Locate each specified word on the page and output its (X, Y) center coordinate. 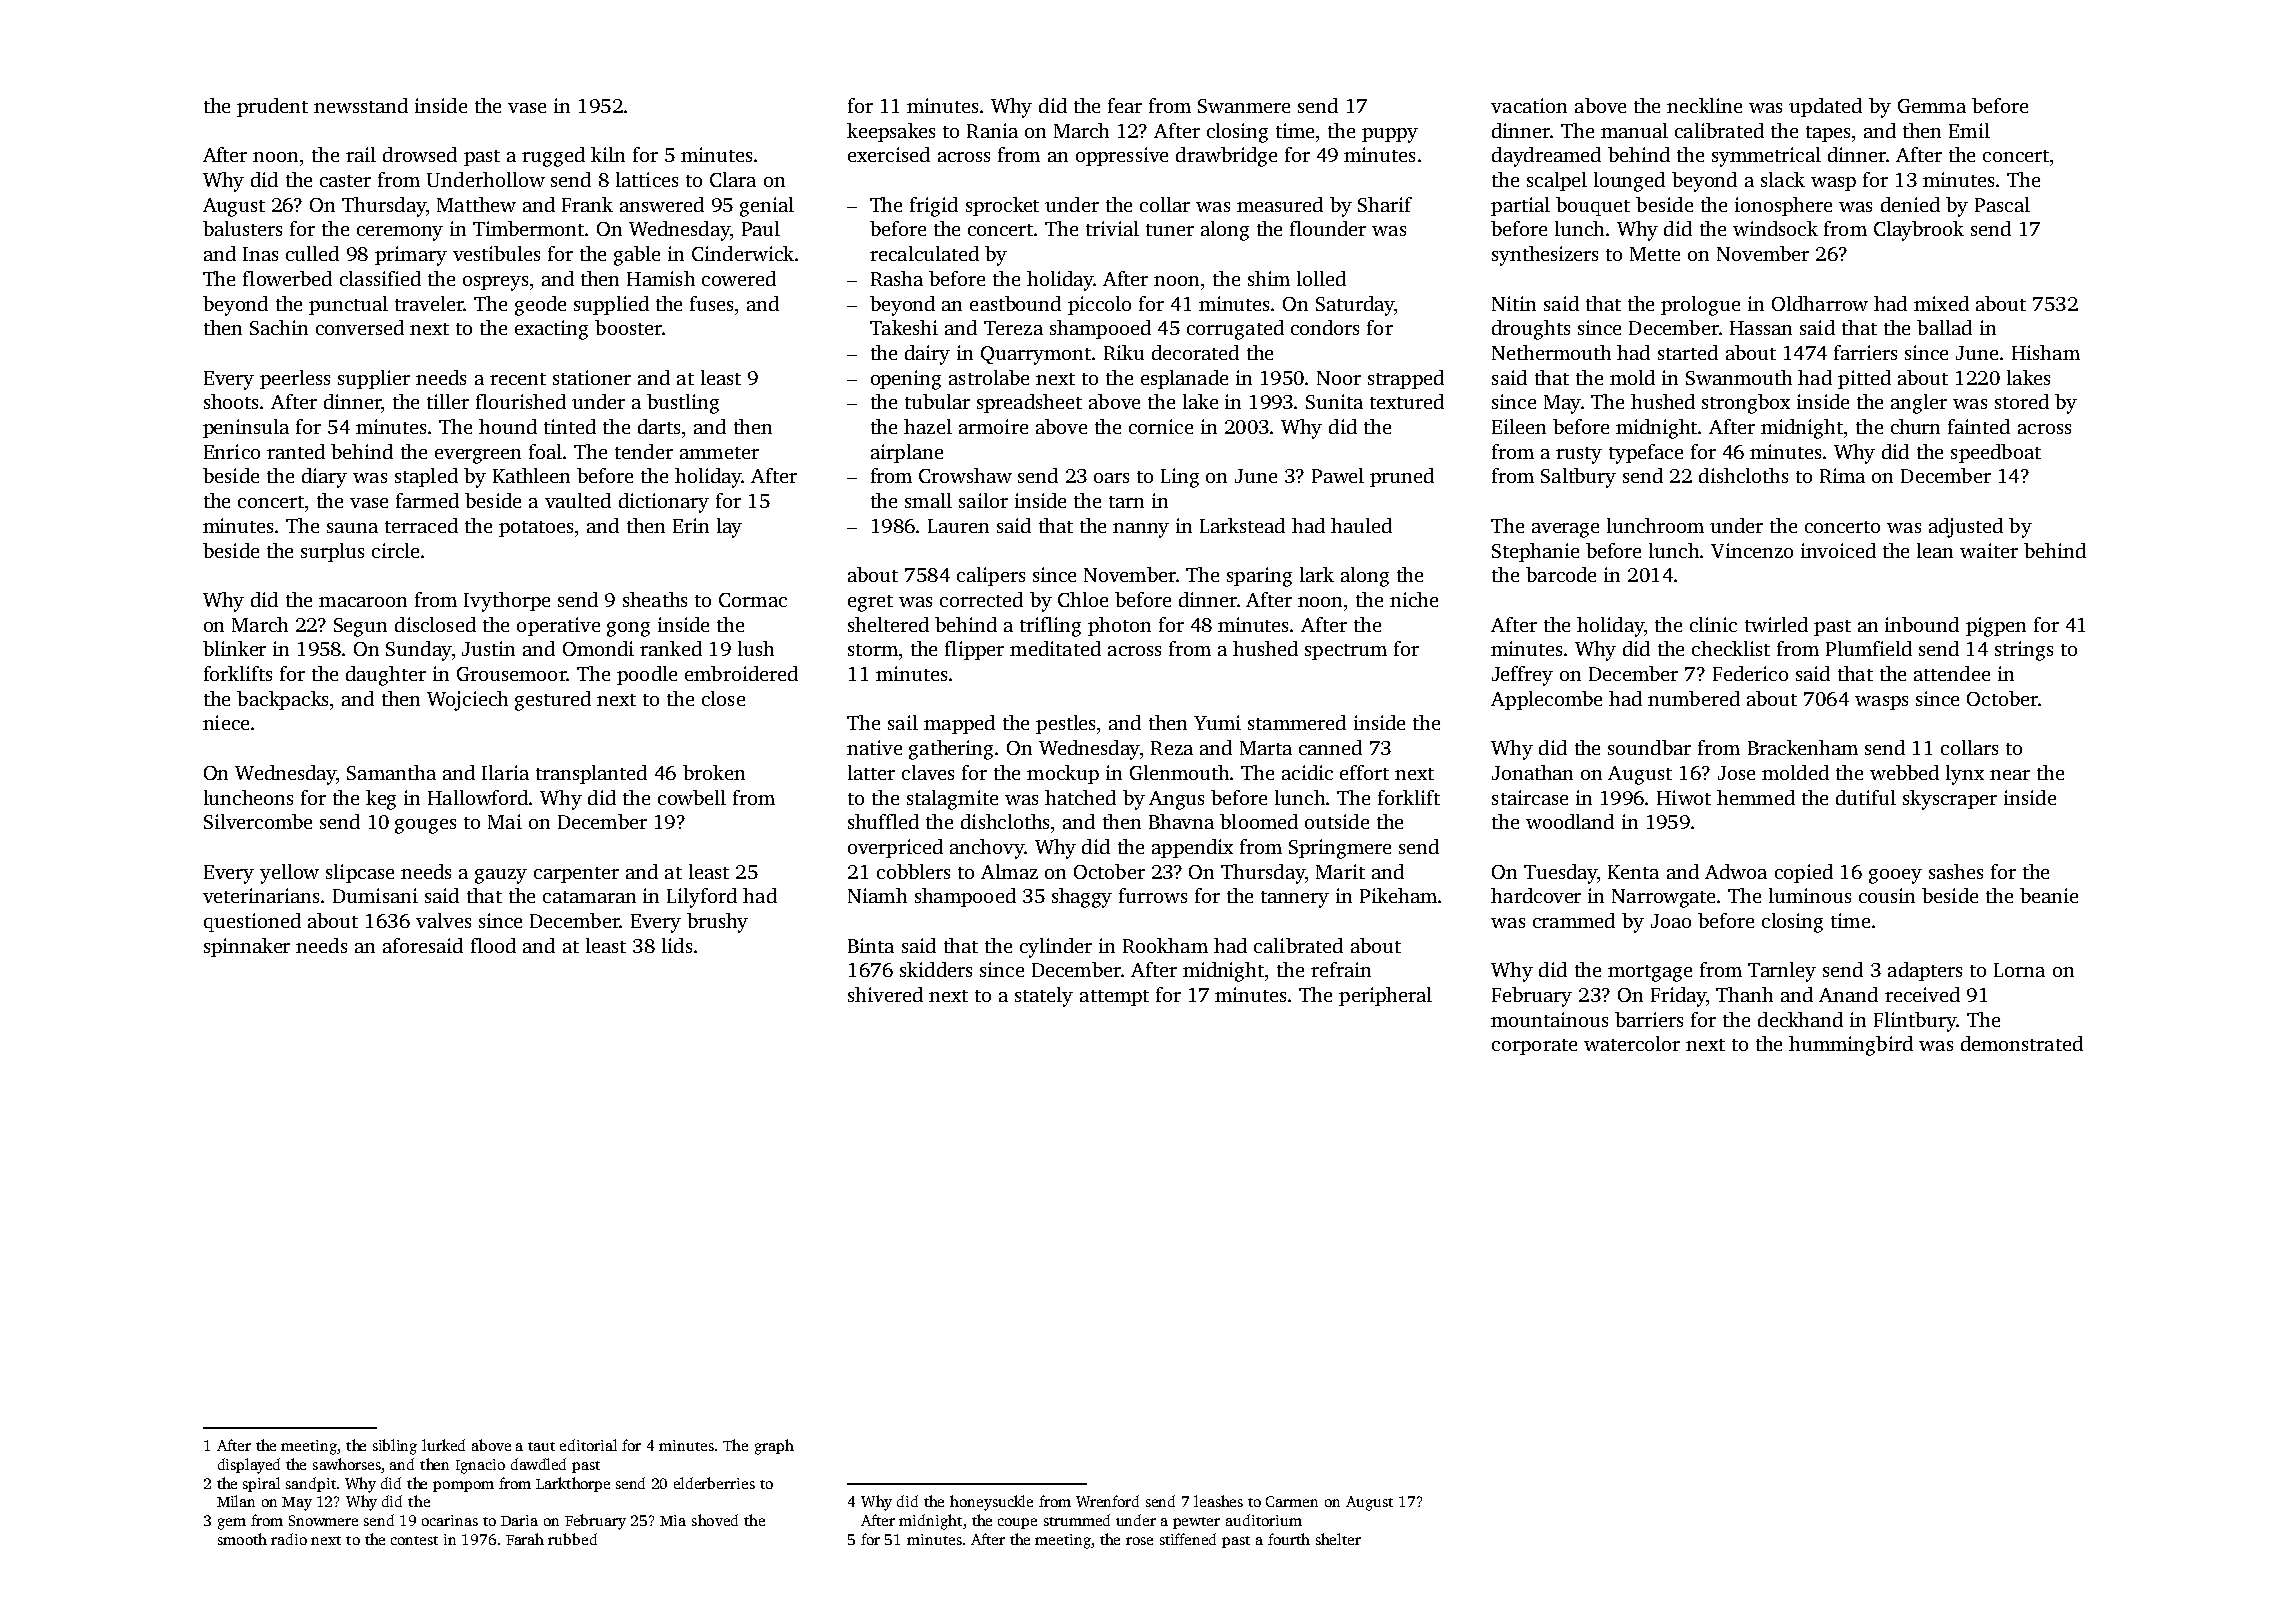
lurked (443, 1445)
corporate (1534, 1047)
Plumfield (1869, 648)
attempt (1114, 998)
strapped (1406, 379)
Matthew (476, 204)
